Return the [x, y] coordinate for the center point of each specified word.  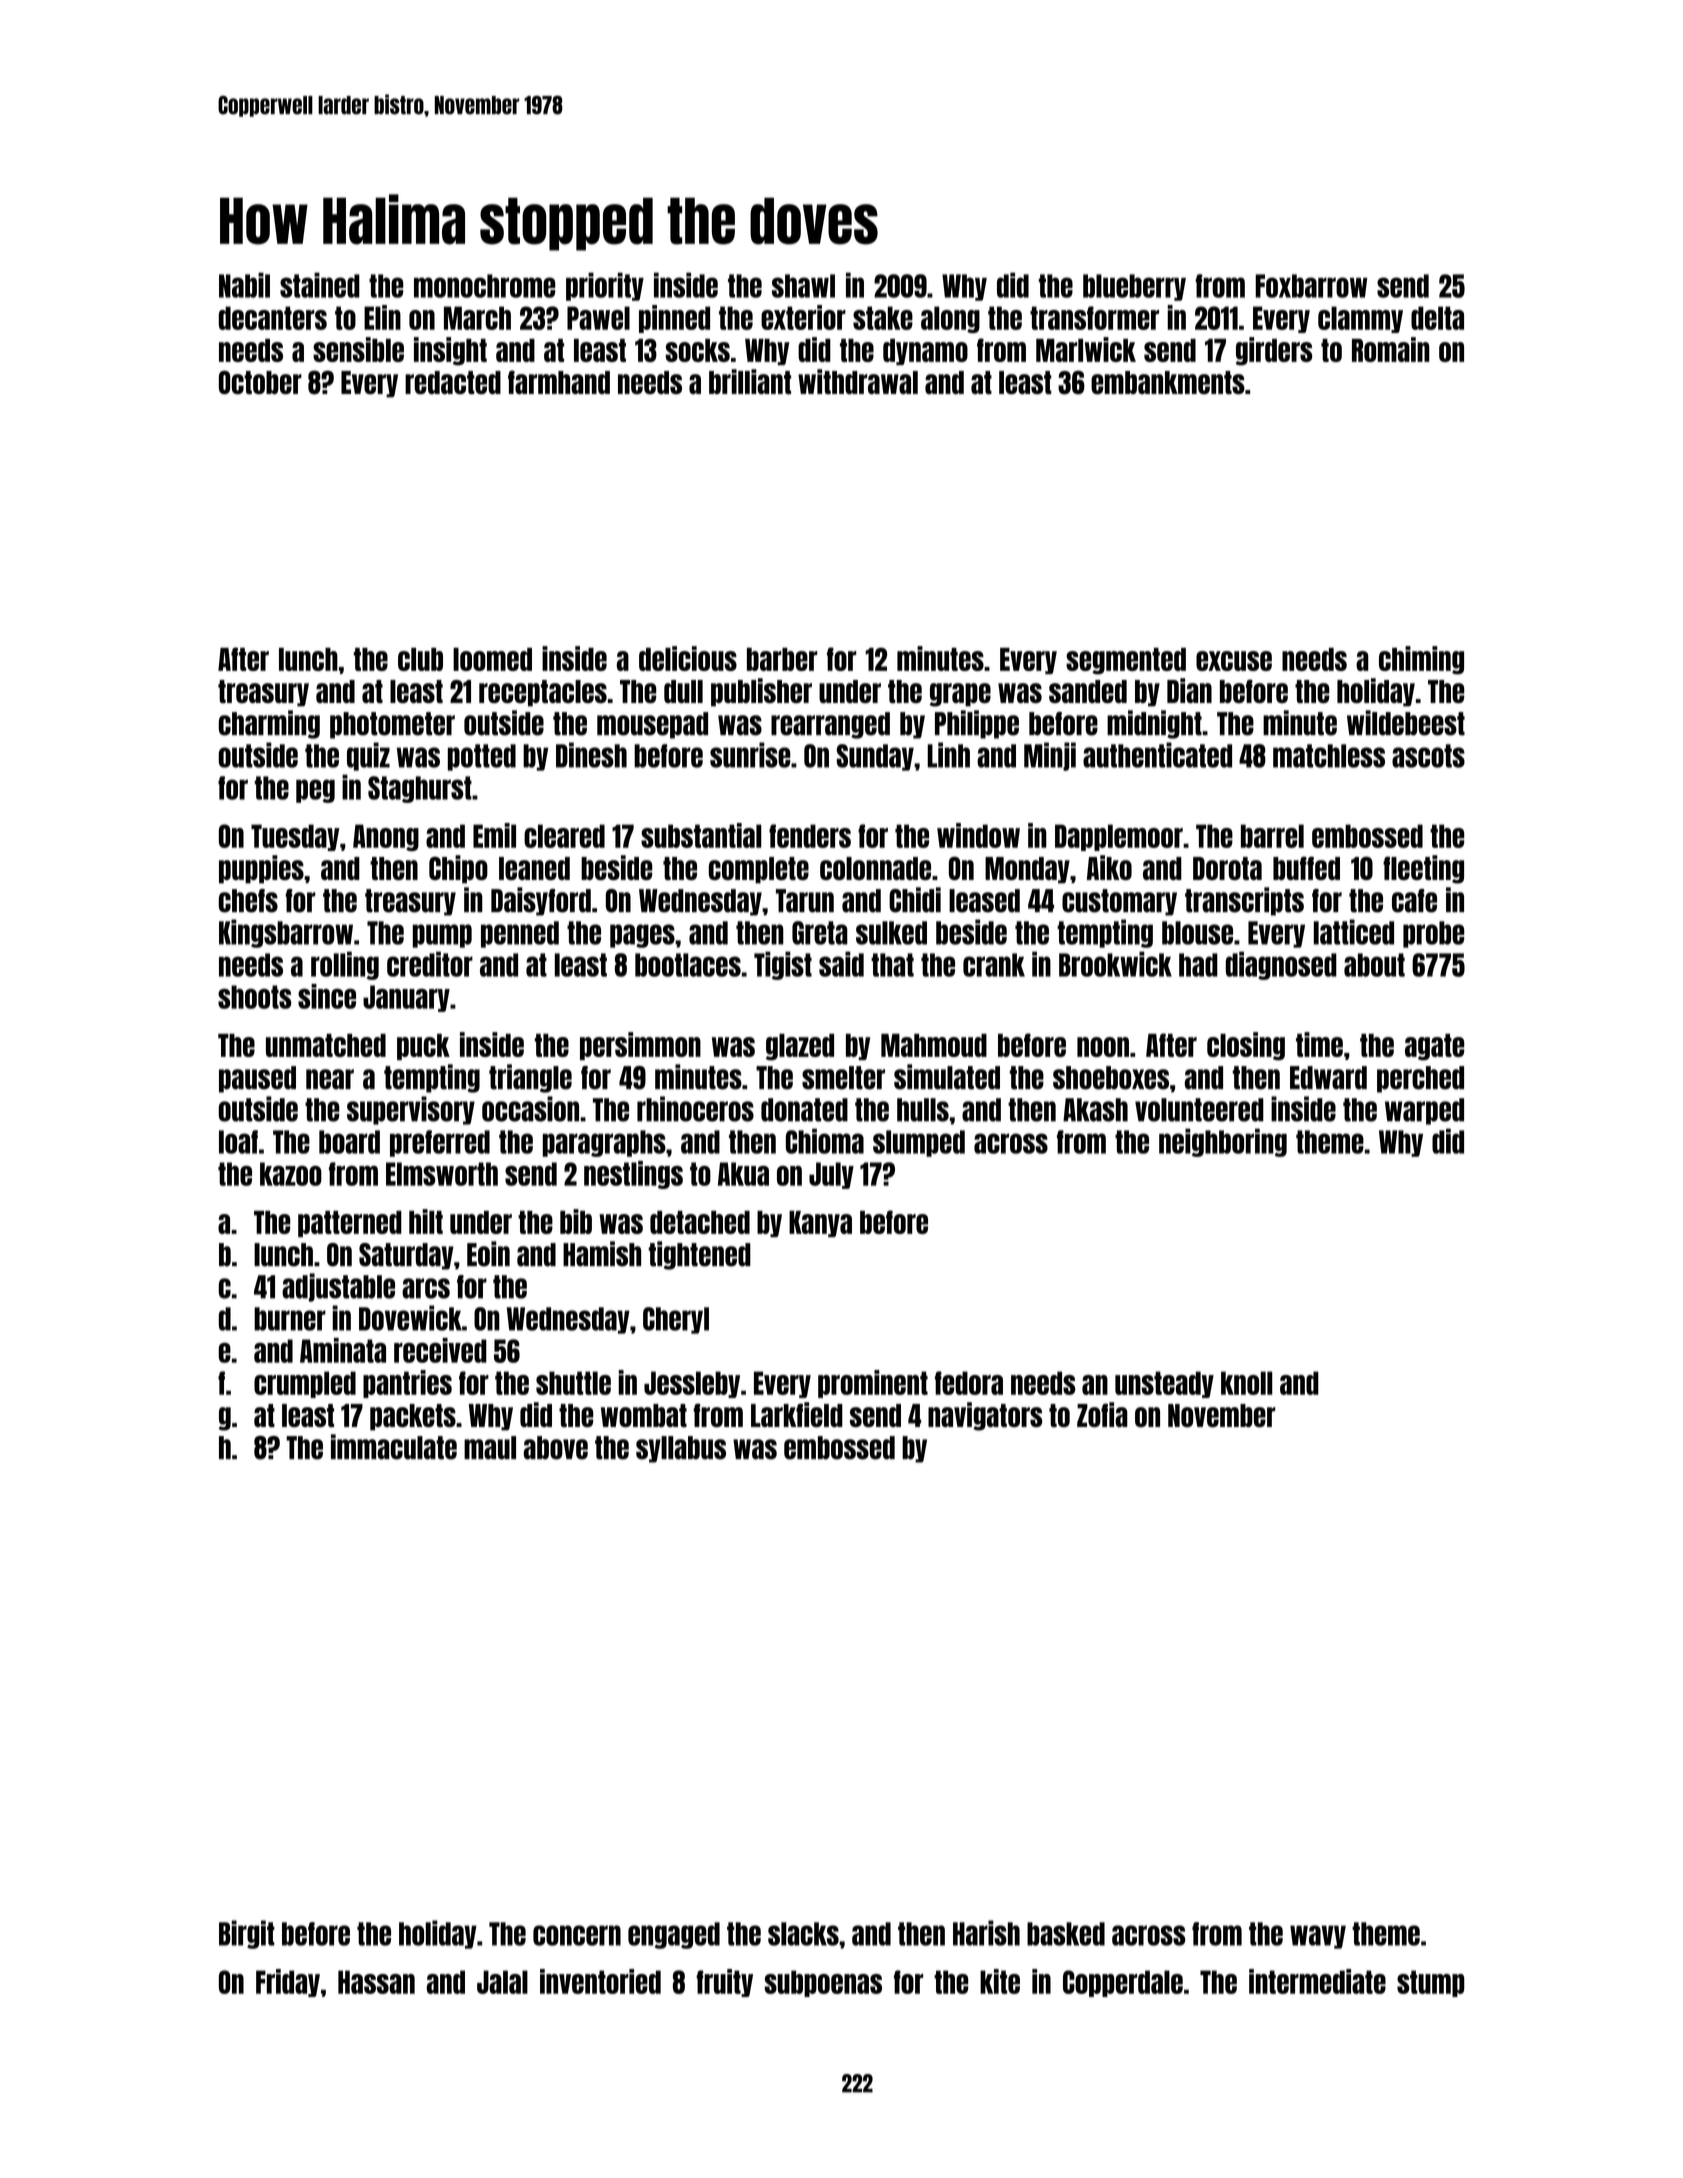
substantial [701, 835]
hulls [923, 1110]
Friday [288, 1983]
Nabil [244, 285]
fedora [969, 1383]
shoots [254, 997]
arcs [426, 1288]
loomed [492, 659]
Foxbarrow [1311, 286]
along [950, 319]
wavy [1318, 1937]
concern [577, 1935]
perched [1420, 1079]
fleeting [1423, 869]
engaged [674, 1935]
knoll [1247, 1383]
